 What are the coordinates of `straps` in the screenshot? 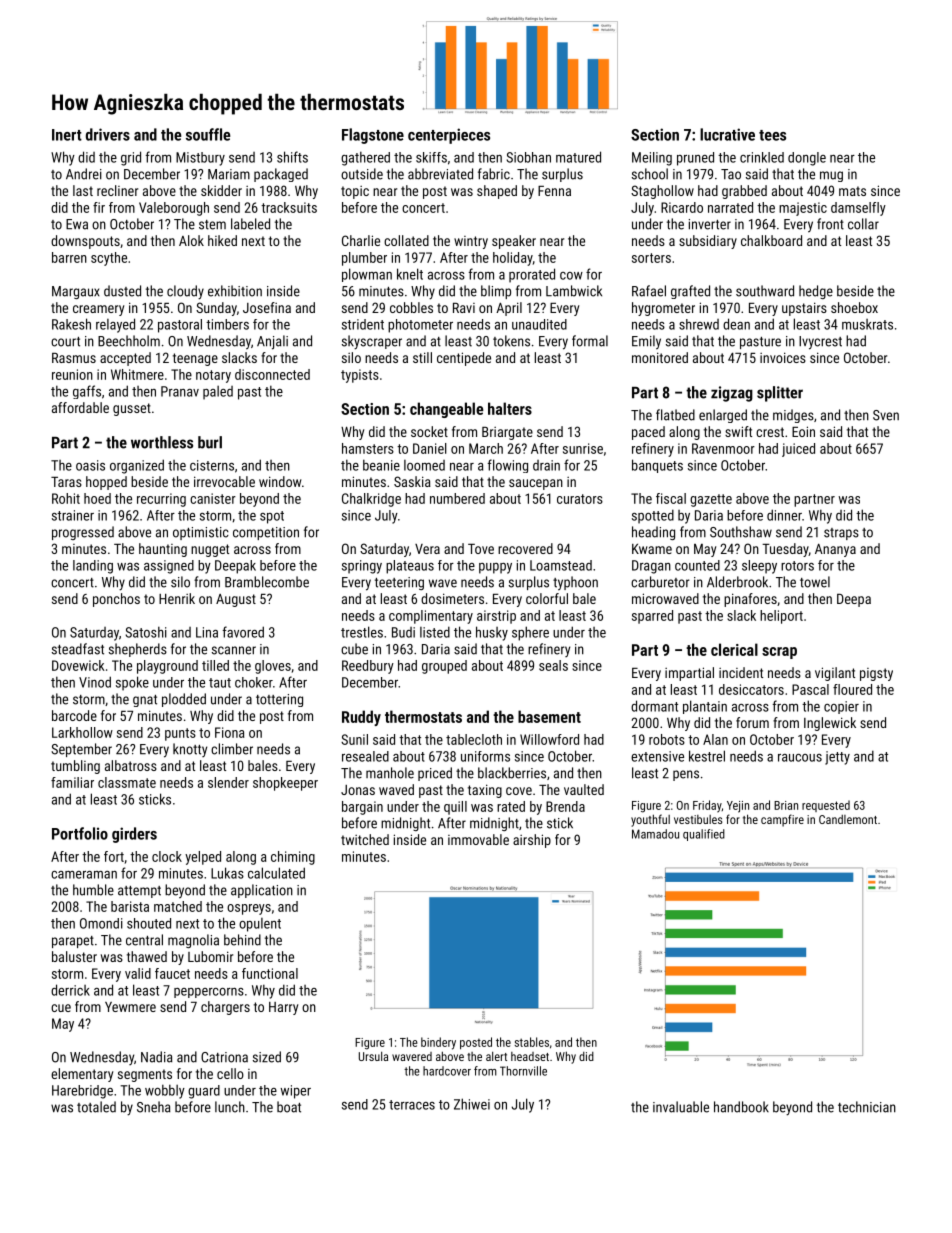 It's located at (841, 534).
